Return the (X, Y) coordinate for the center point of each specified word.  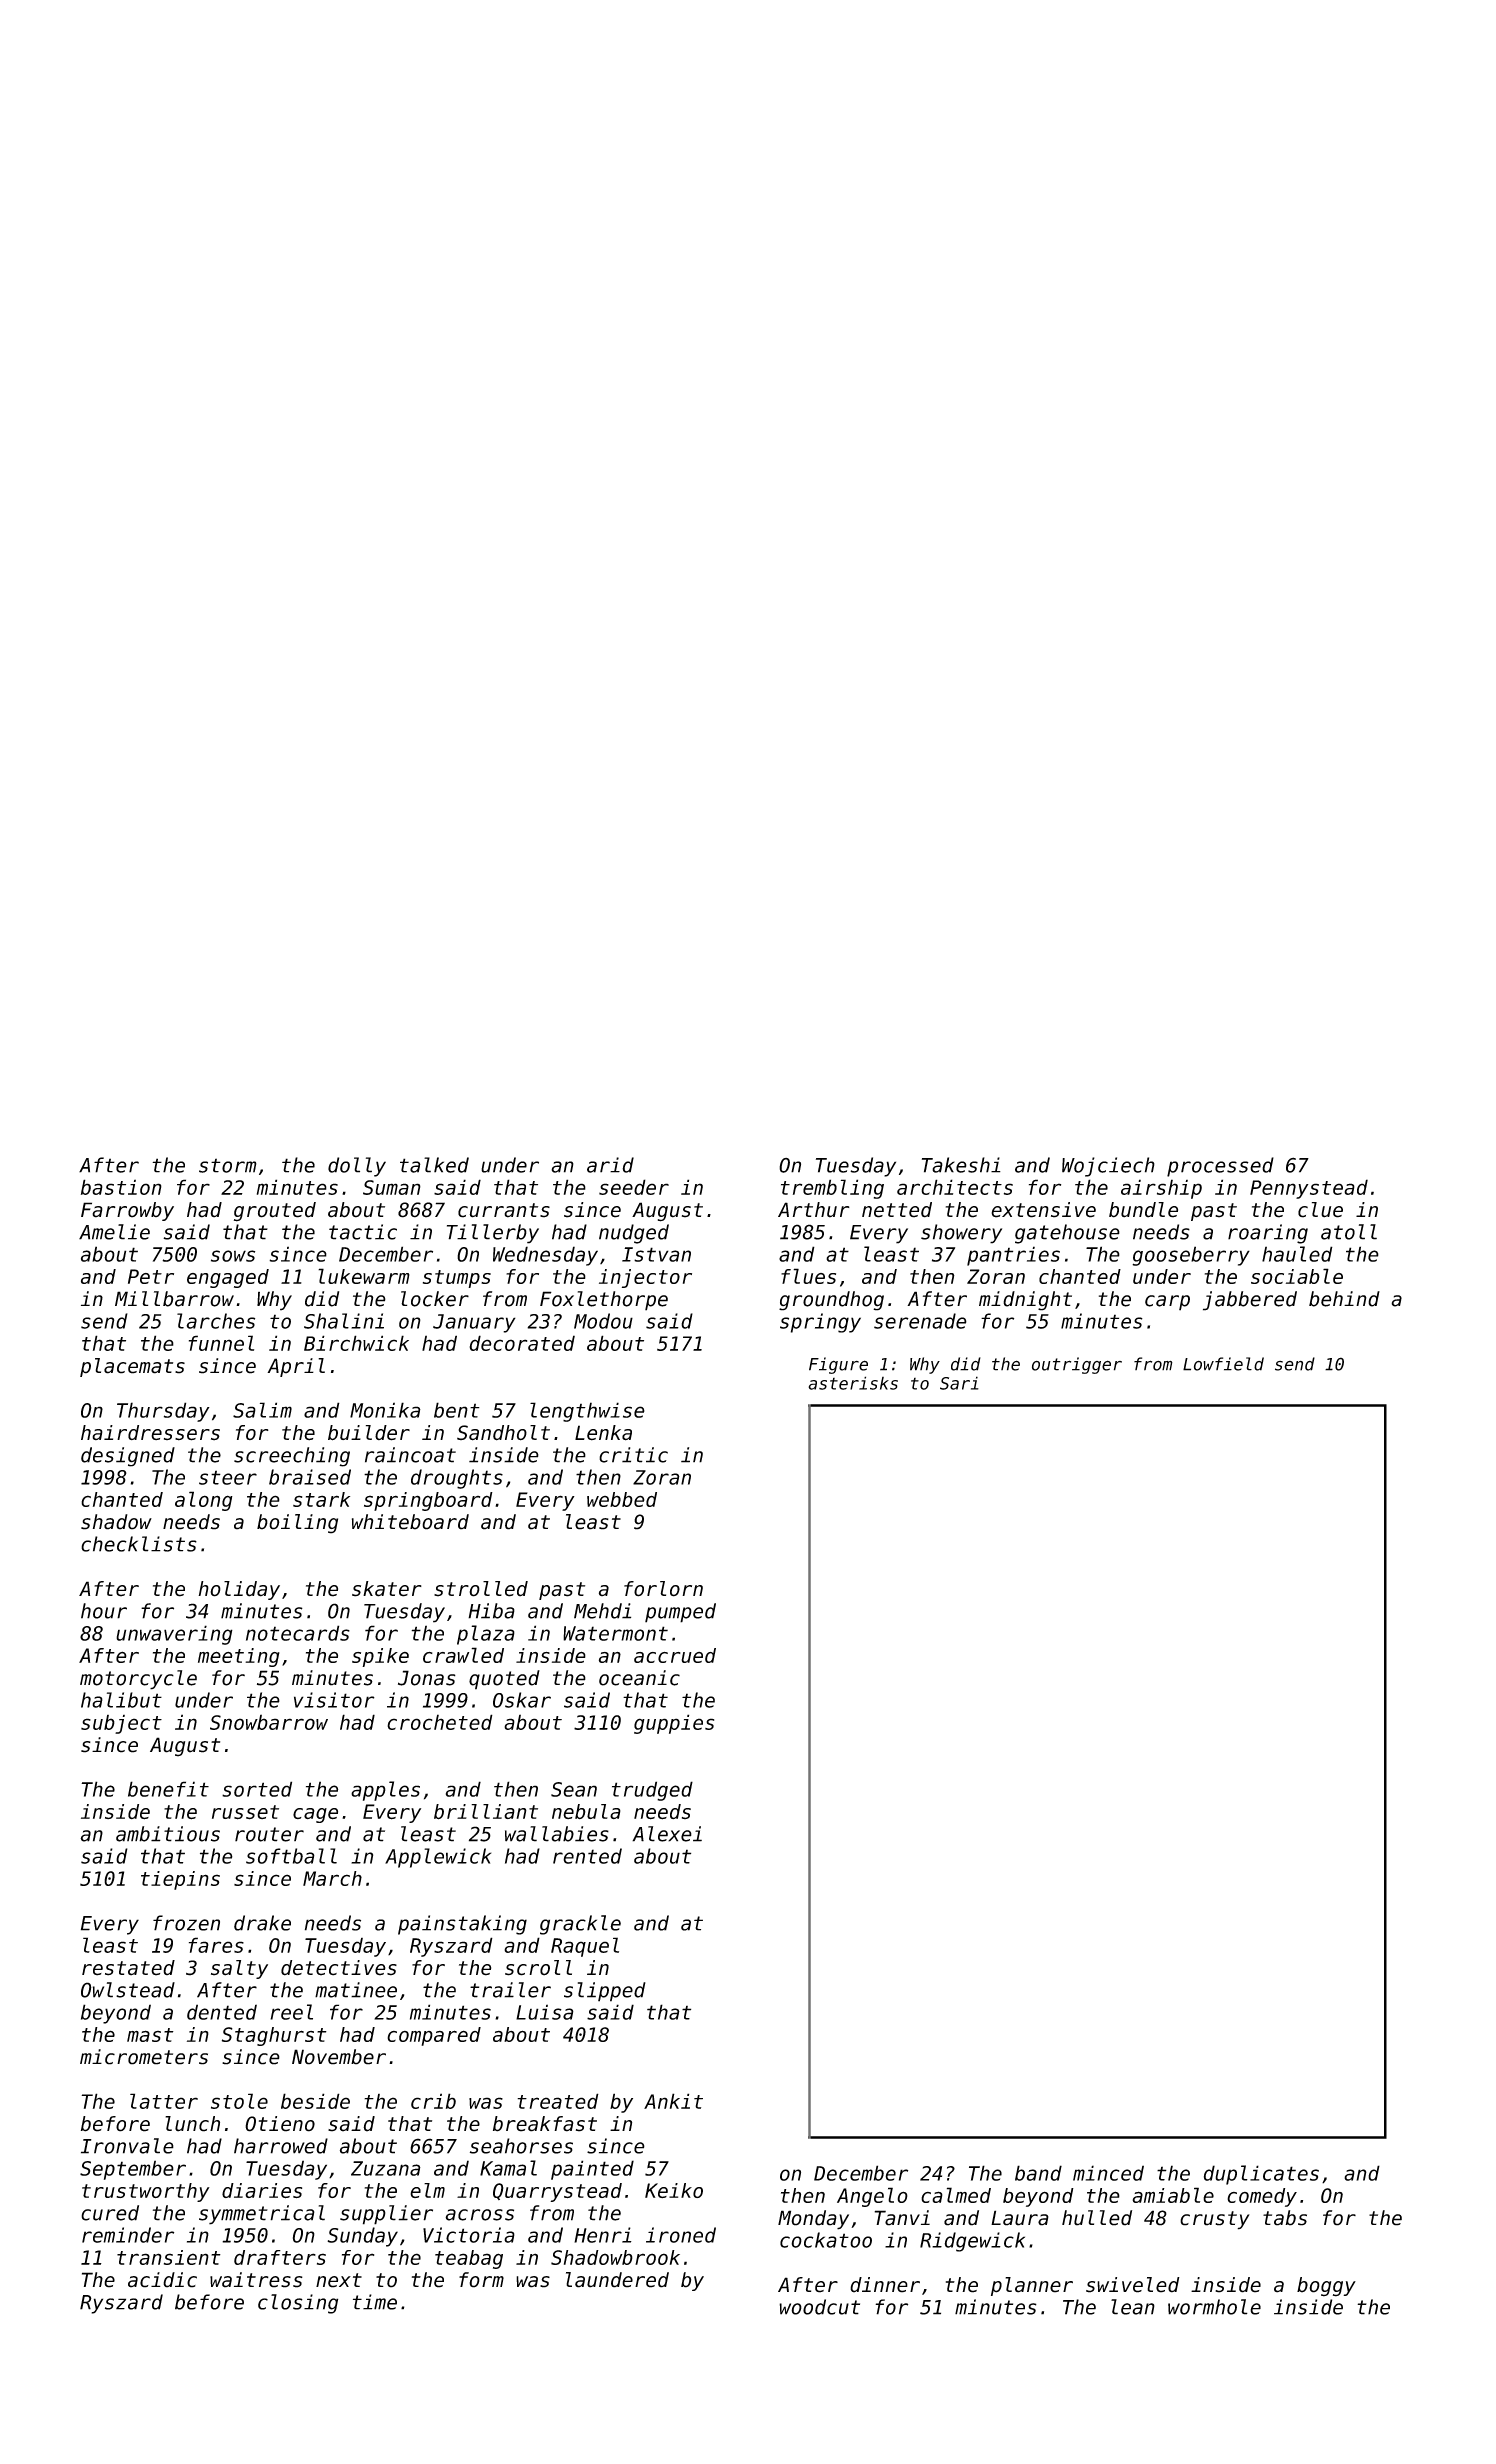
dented (222, 2012)
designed (128, 1457)
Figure (838, 1365)
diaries (262, 2191)
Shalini (344, 1321)
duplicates (1261, 2175)
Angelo (872, 2197)
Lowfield (1223, 1364)
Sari (959, 1383)
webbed (622, 1499)
